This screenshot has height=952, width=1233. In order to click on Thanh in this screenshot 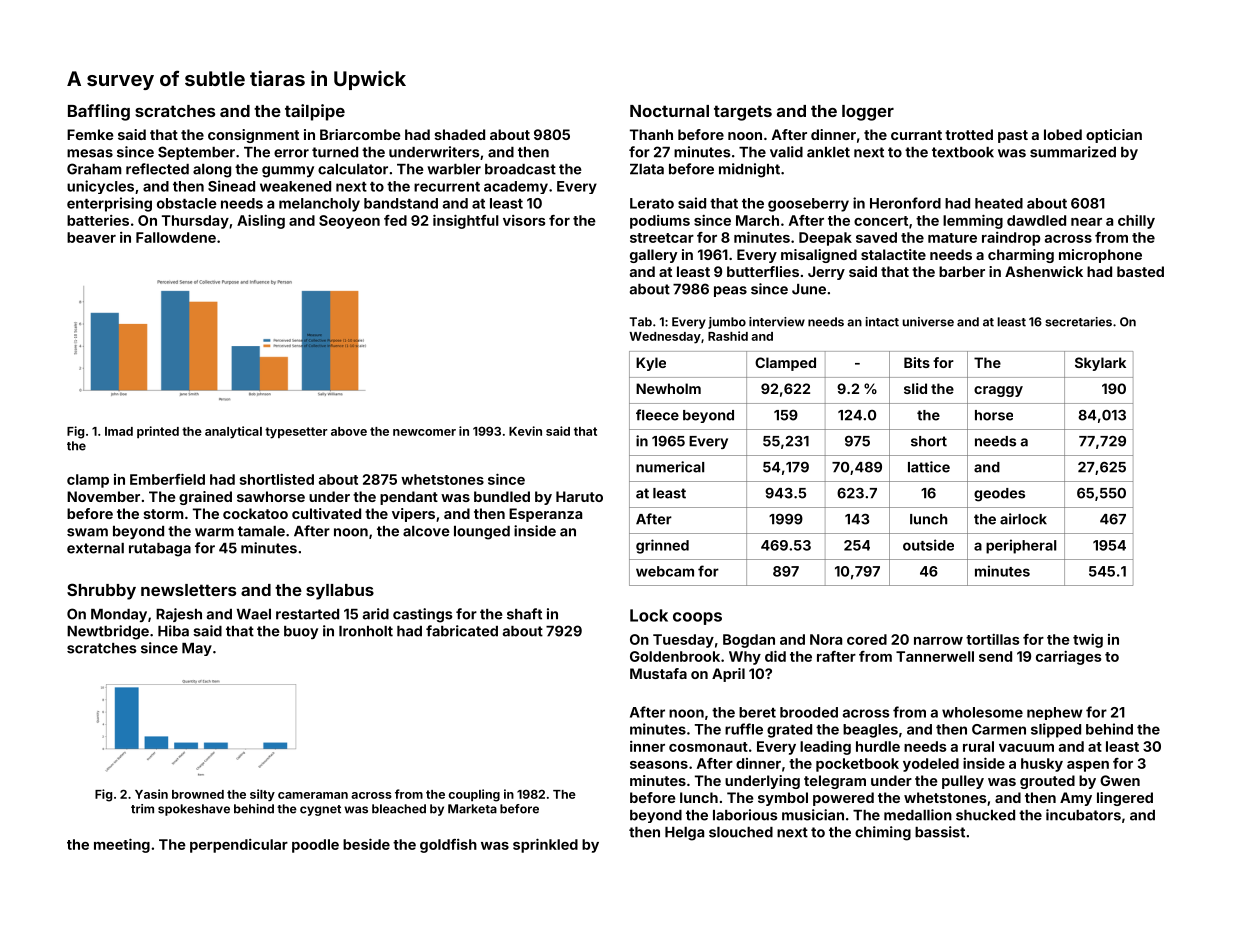, I will do `click(651, 134)`.
